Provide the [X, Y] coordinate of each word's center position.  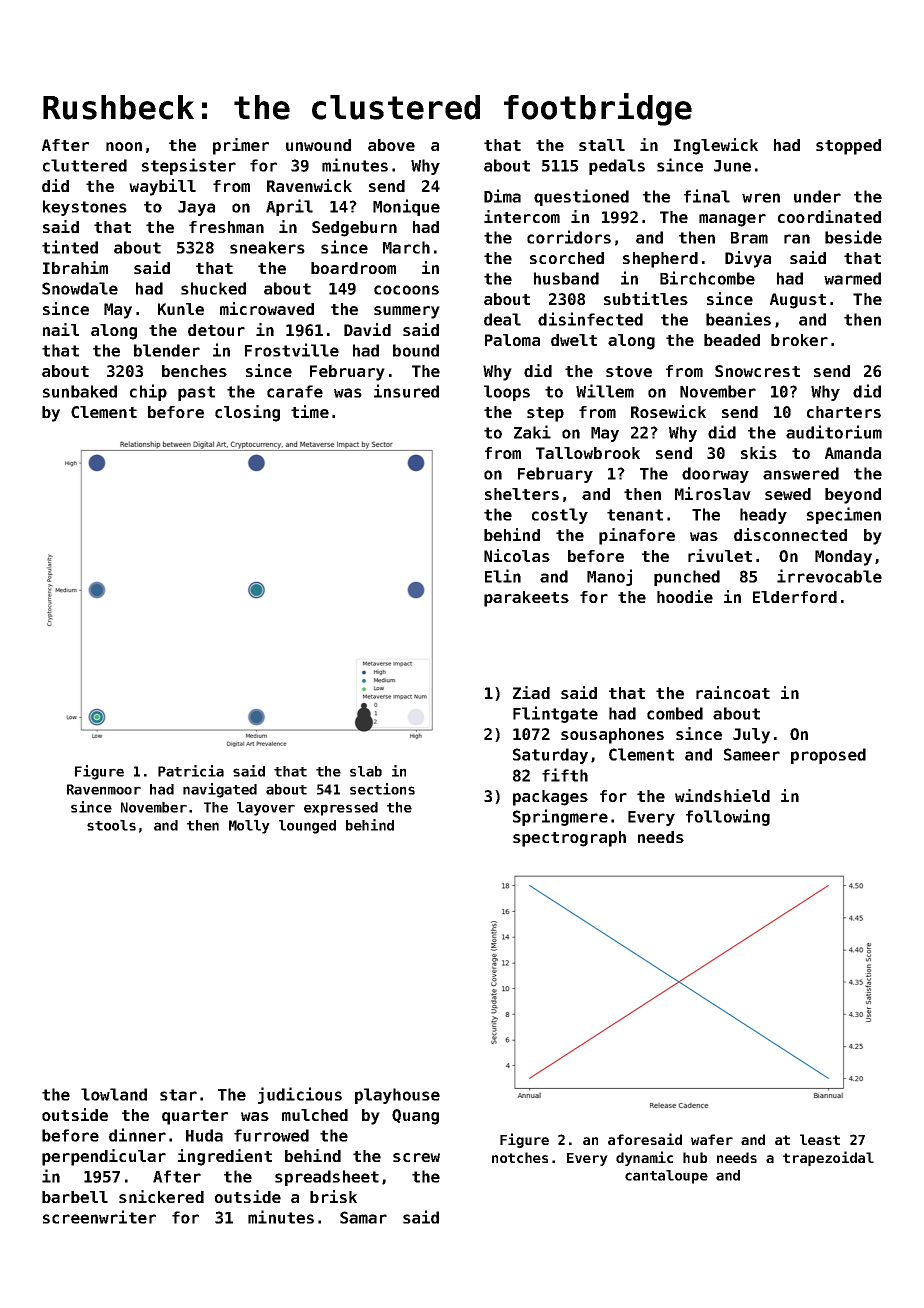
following [728, 817]
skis [759, 452]
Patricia [191, 771]
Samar [363, 1217]
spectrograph [569, 839]
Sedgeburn [354, 229]
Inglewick [716, 146]
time [310, 411]
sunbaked [80, 391]
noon [124, 146]
